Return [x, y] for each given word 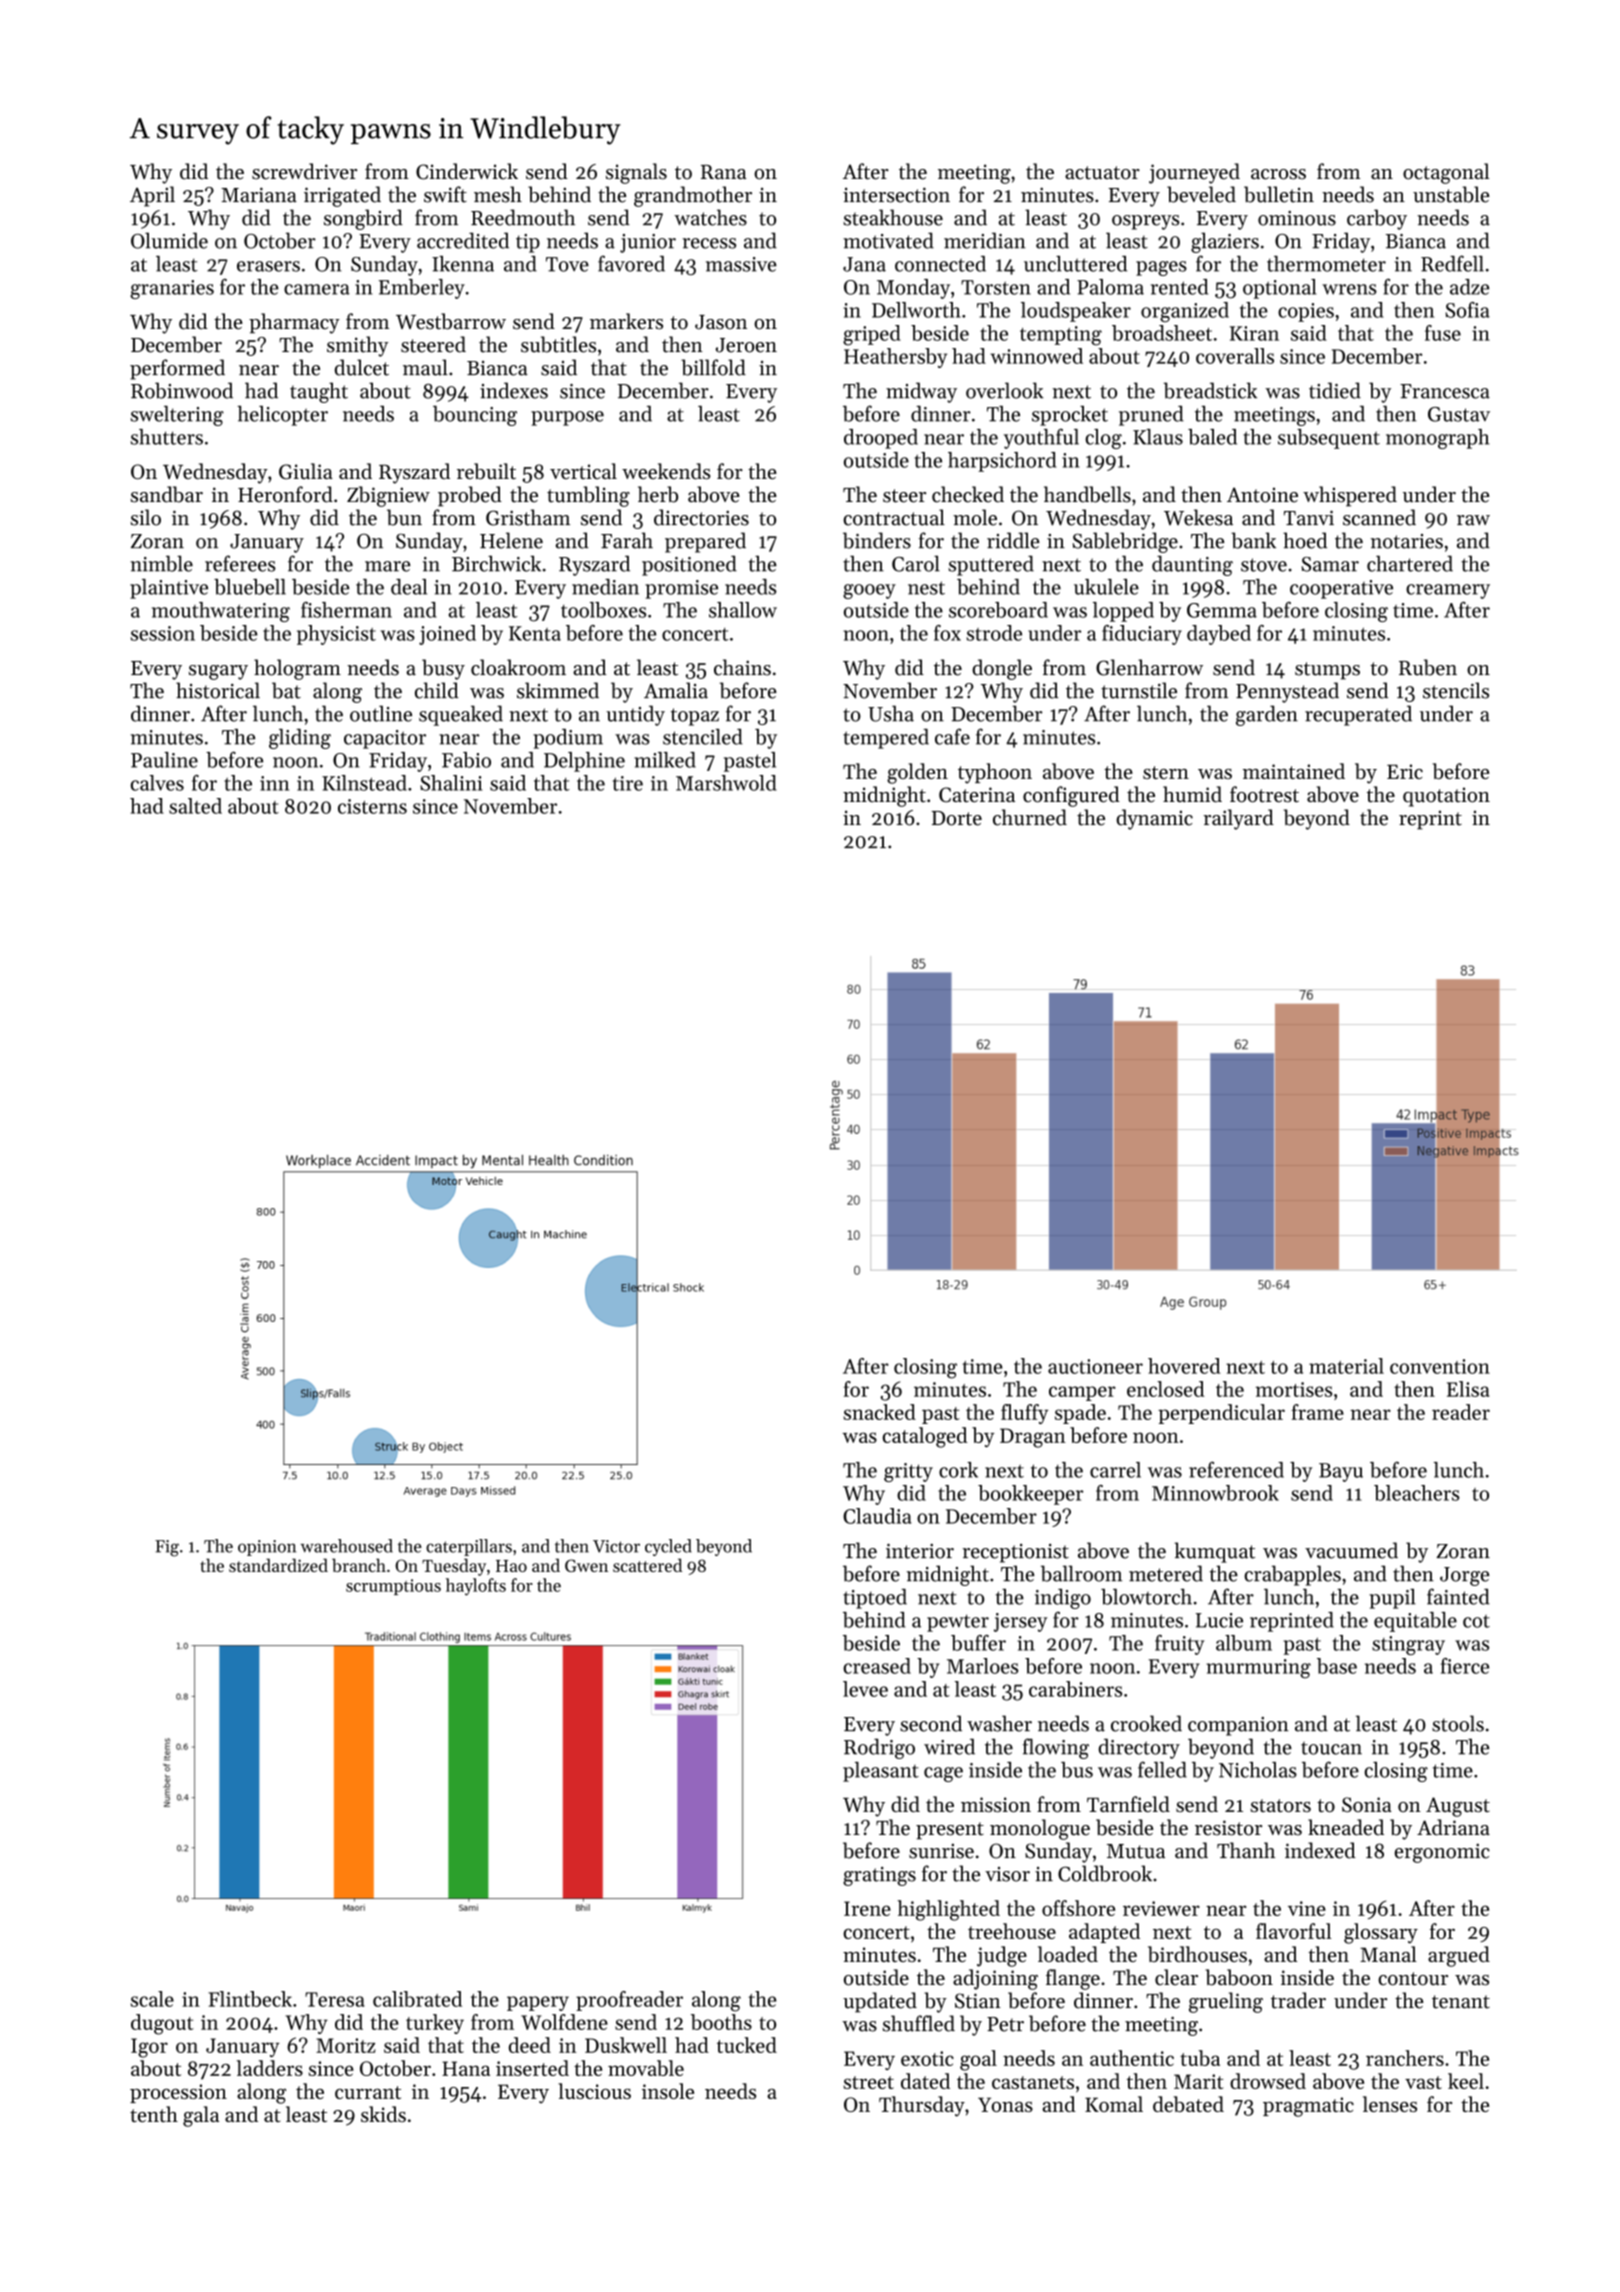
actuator [1102, 173]
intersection [896, 195]
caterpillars [469, 1547]
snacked [879, 1412]
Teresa [335, 1999]
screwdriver [304, 171]
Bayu [1341, 1472]
